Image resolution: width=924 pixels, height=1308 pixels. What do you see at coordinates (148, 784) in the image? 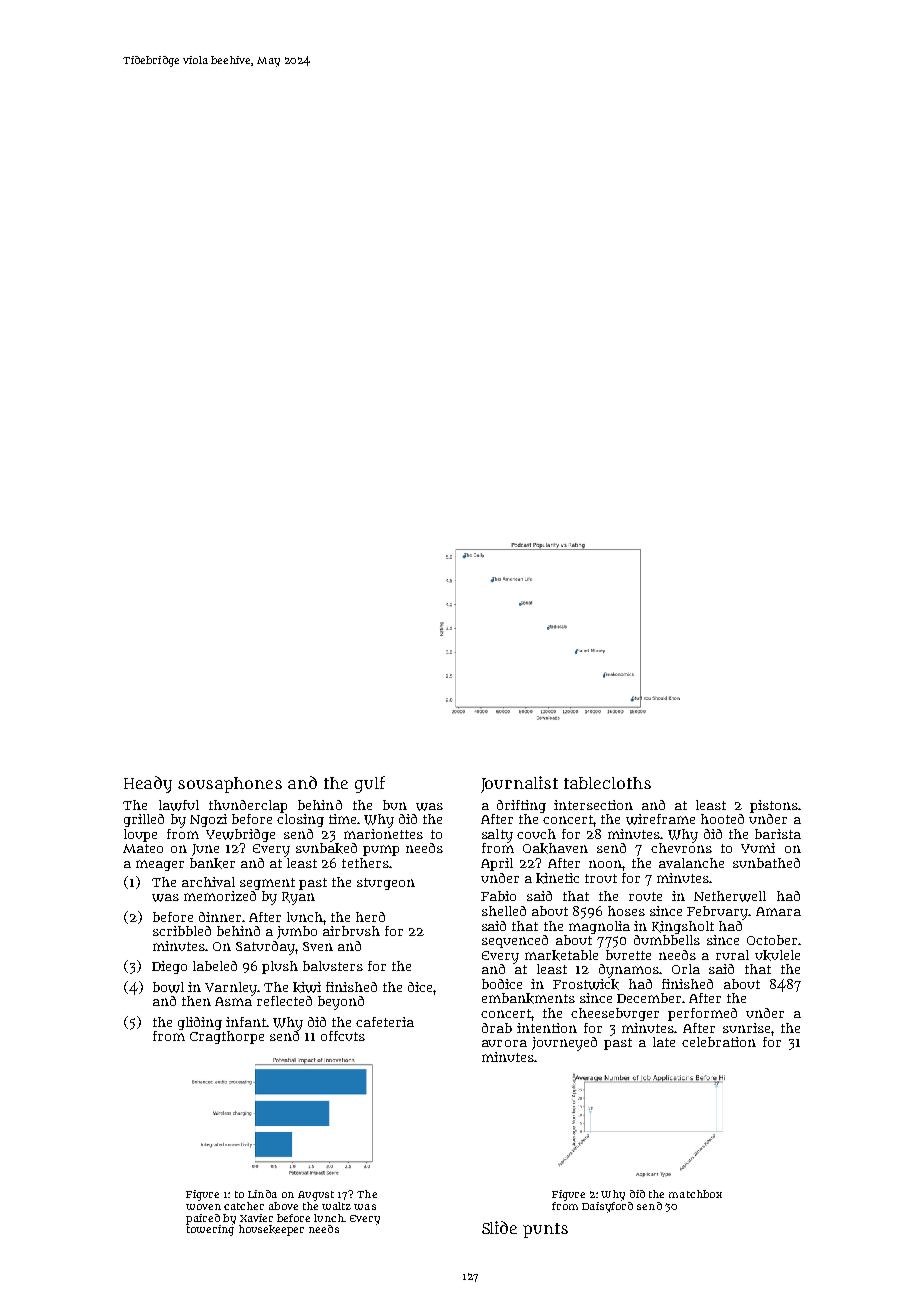
I see `Heady` at bounding box center [148, 784].
